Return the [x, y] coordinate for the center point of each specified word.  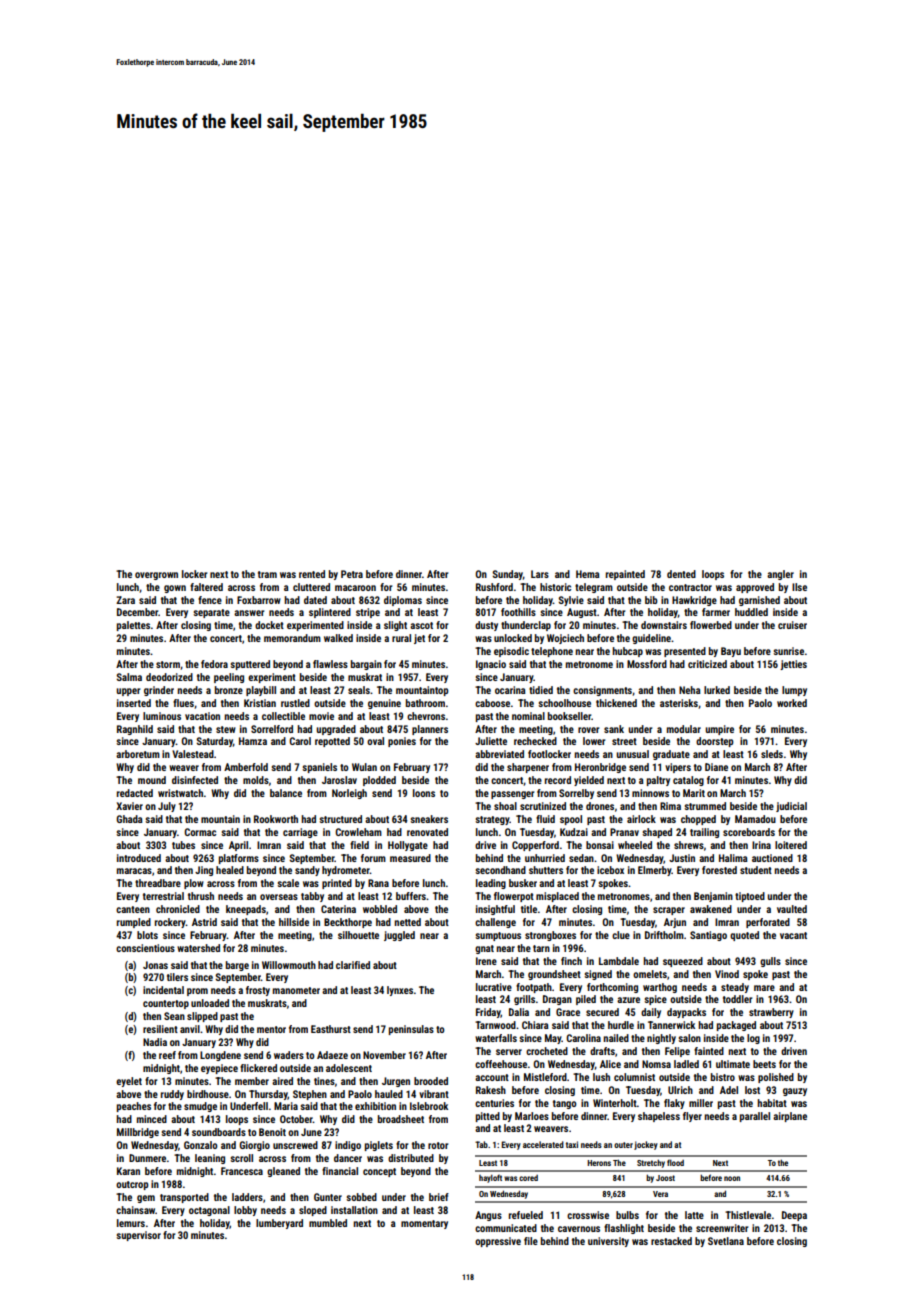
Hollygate [408, 846]
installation [354, 1210]
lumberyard [279, 1224]
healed [230, 870]
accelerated [543, 1144]
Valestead [193, 754]
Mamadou [755, 819]
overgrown [156, 576]
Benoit [272, 1132]
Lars [540, 574]
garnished [759, 601]
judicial [791, 807]
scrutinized [543, 806]
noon [732, 1178]
